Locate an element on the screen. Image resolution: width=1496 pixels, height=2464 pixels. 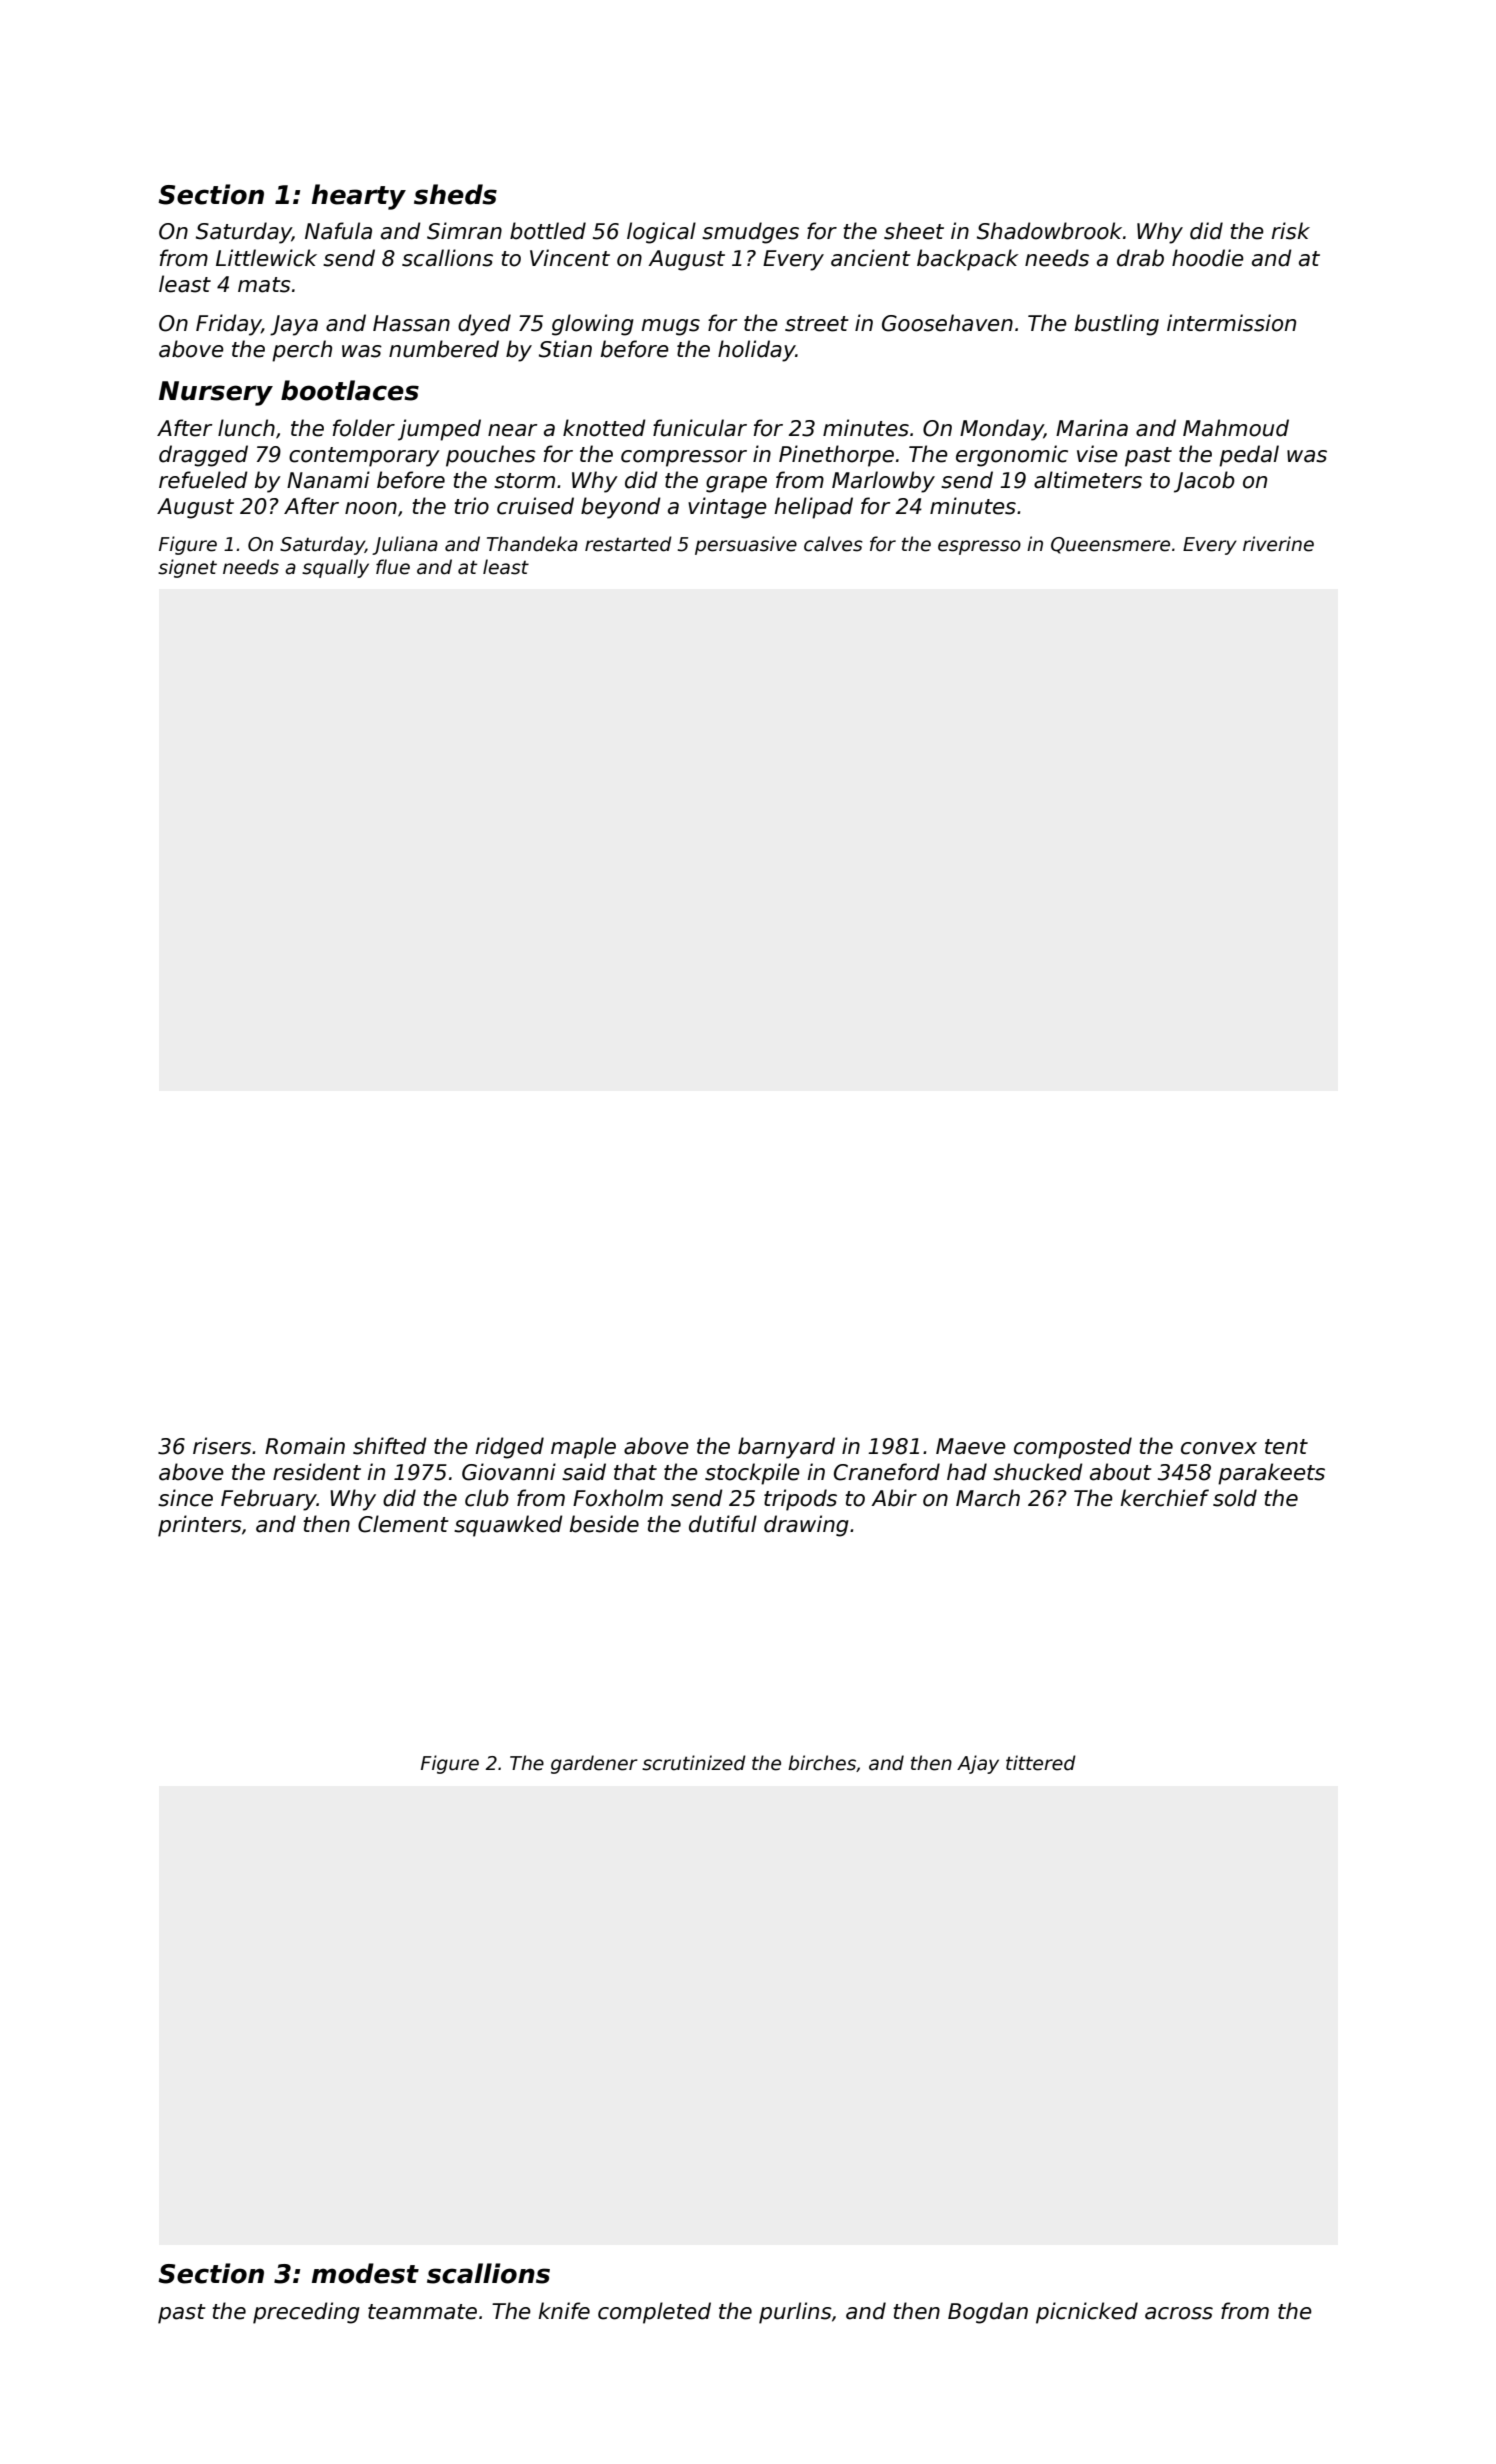
riverine is located at coordinates (1278, 544).
